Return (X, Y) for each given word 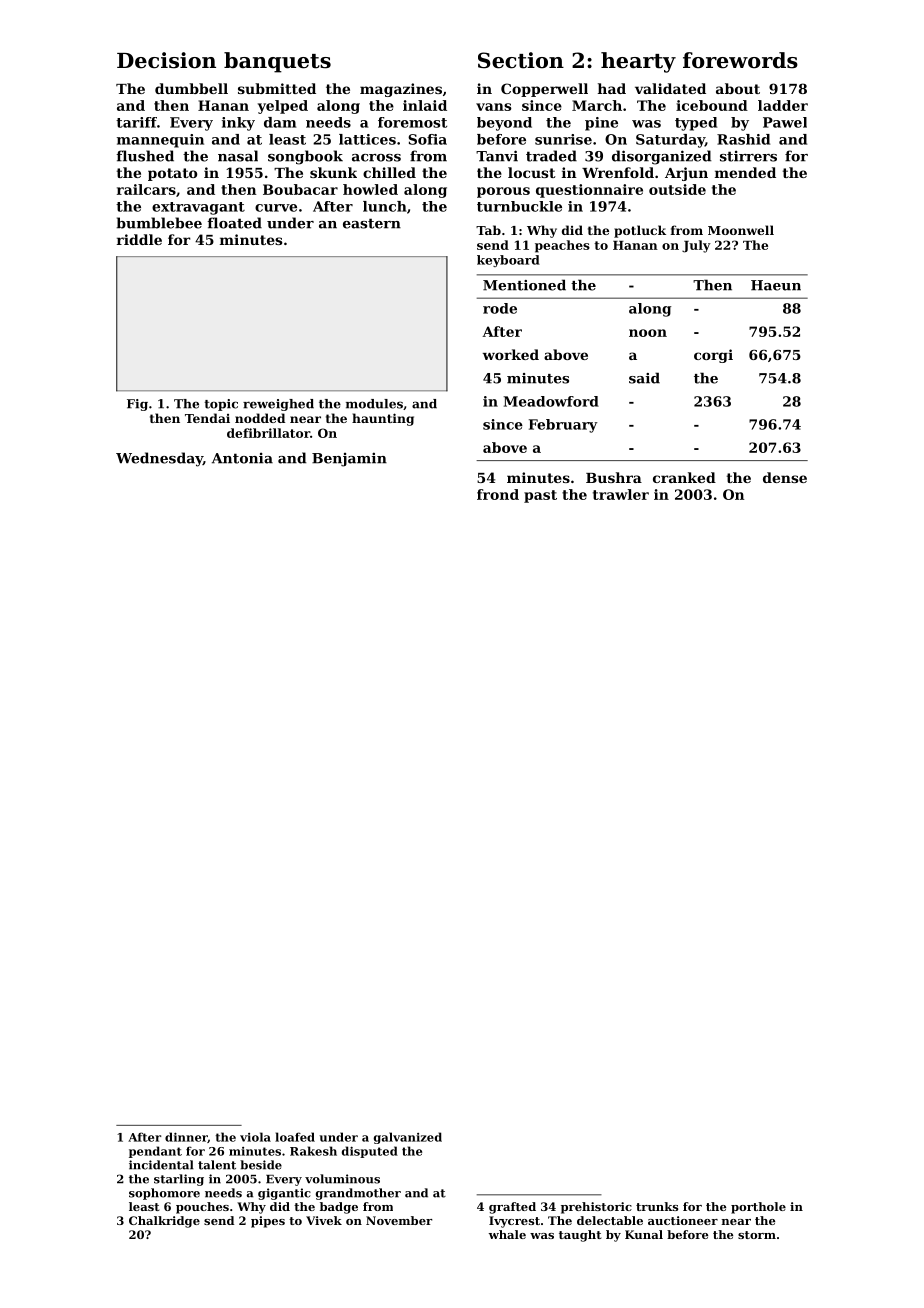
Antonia (242, 458)
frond (498, 494)
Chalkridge (164, 1222)
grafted (512, 1208)
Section (521, 60)
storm (757, 1235)
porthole (758, 1208)
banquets (277, 62)
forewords (740, 60)
